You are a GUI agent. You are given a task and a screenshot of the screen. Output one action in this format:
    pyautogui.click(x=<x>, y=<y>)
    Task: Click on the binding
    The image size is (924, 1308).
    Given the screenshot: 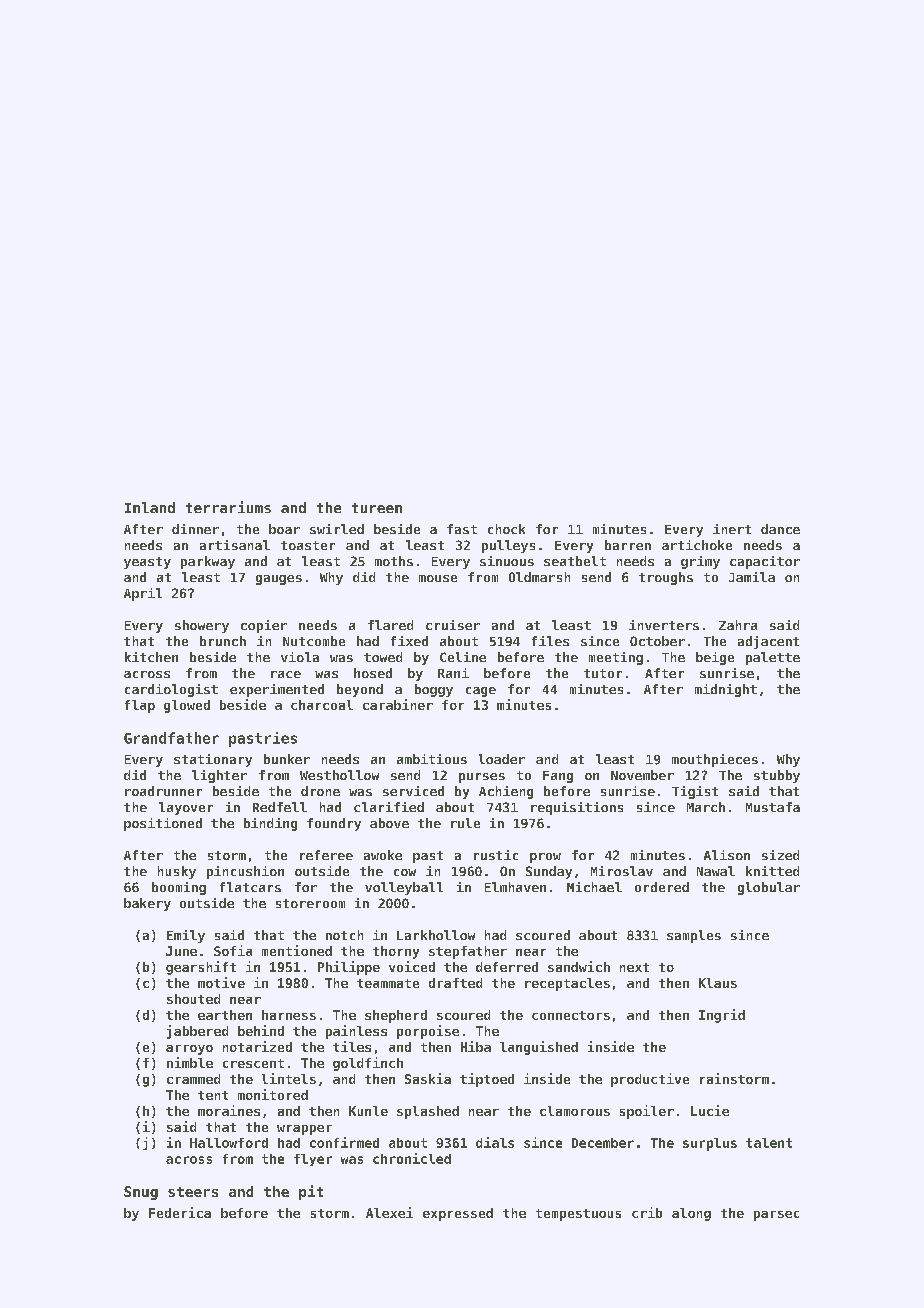 What is the action you would take?
    pyautogui.click(x=270, y=824)
